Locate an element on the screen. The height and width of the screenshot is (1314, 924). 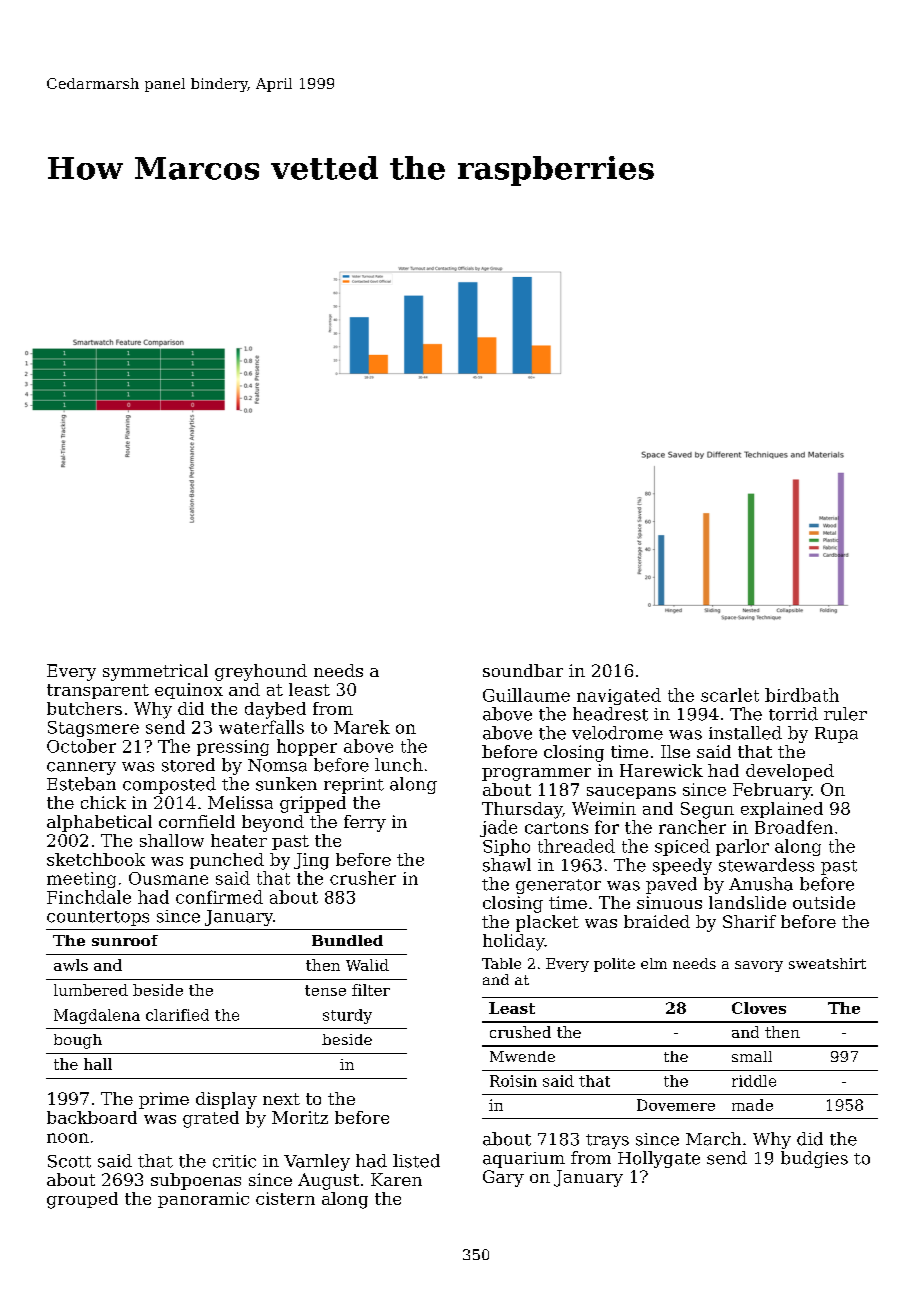
tense is located at coordinates (325, 990).
